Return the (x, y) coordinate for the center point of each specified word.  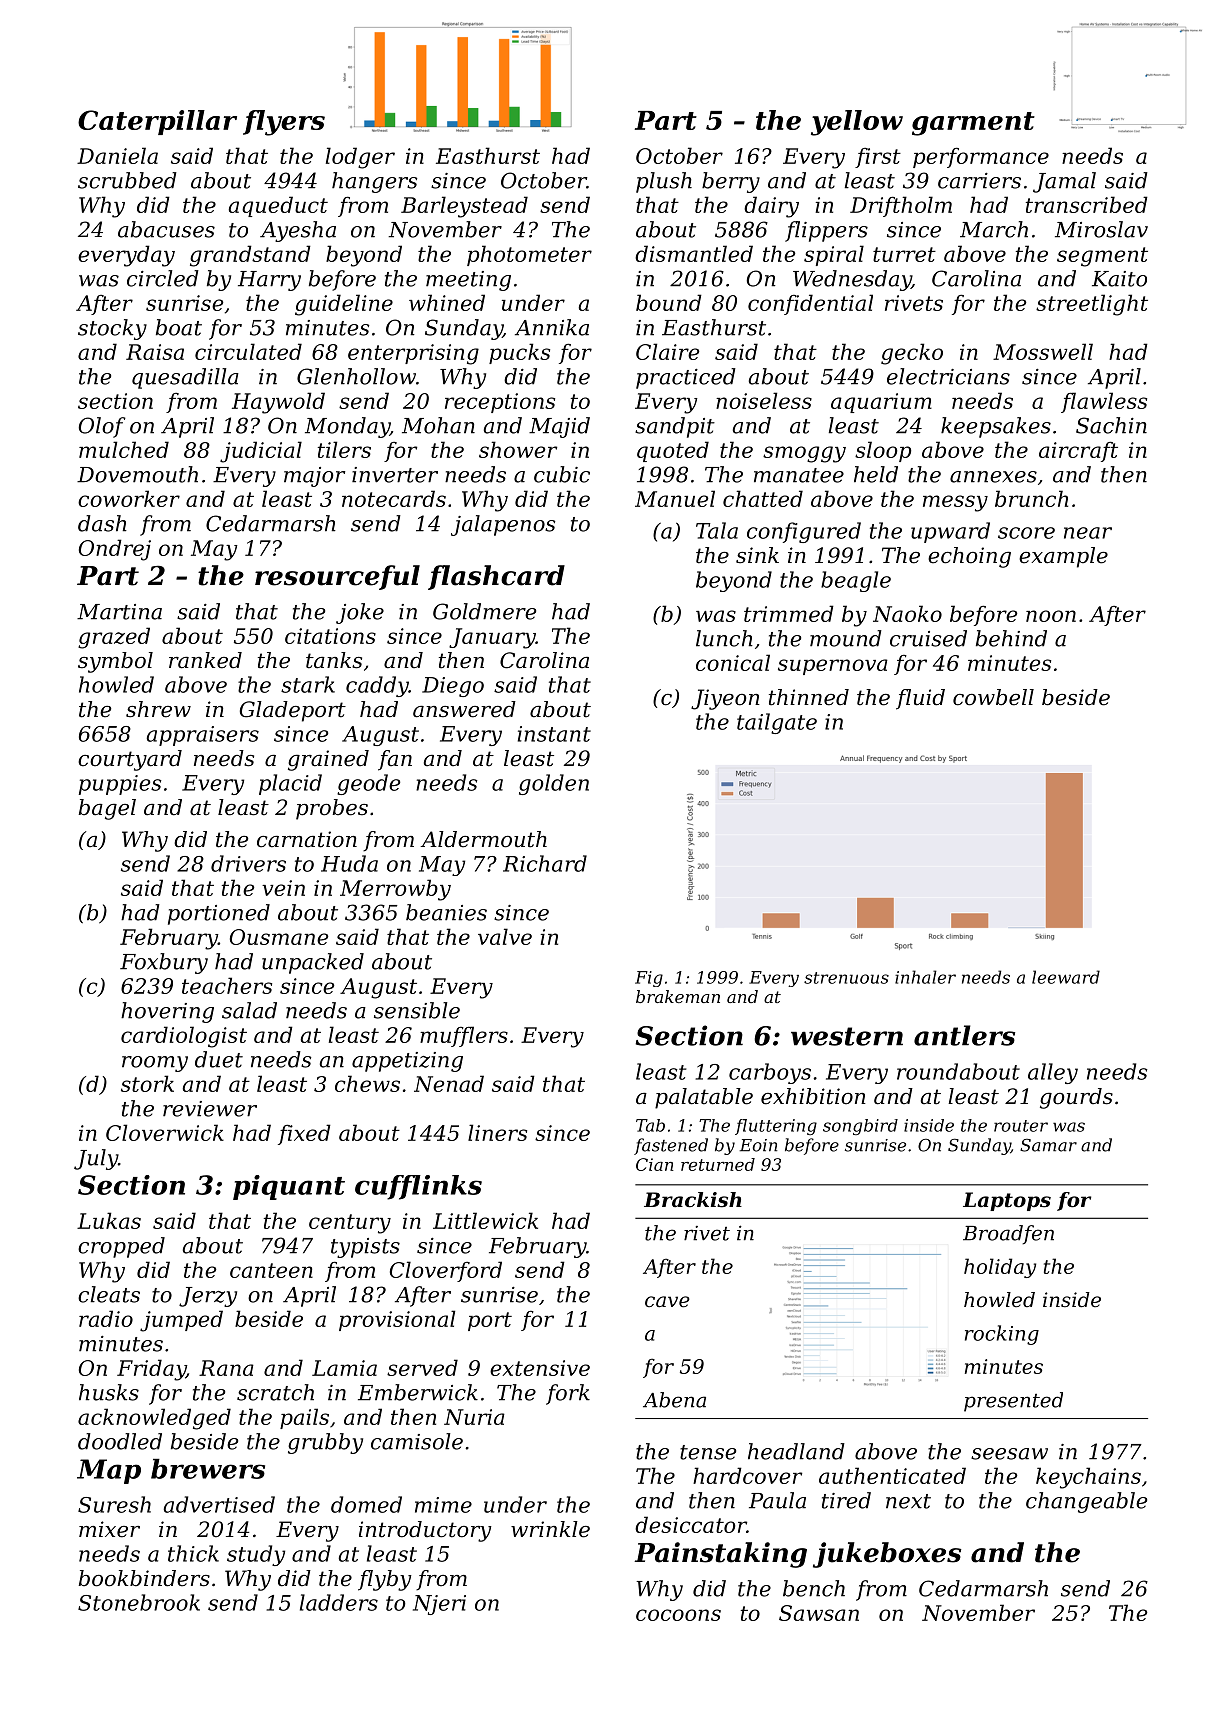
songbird (860, 1127)
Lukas (109, 1220)
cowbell (993, 697)
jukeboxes (887, 1555)
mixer (109, 1529)
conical (733, 662)
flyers (284, 123)
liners (497, 1132)
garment (973, 124)
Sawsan (819, 1613)
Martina (119, 612)
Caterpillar (157, 122)
